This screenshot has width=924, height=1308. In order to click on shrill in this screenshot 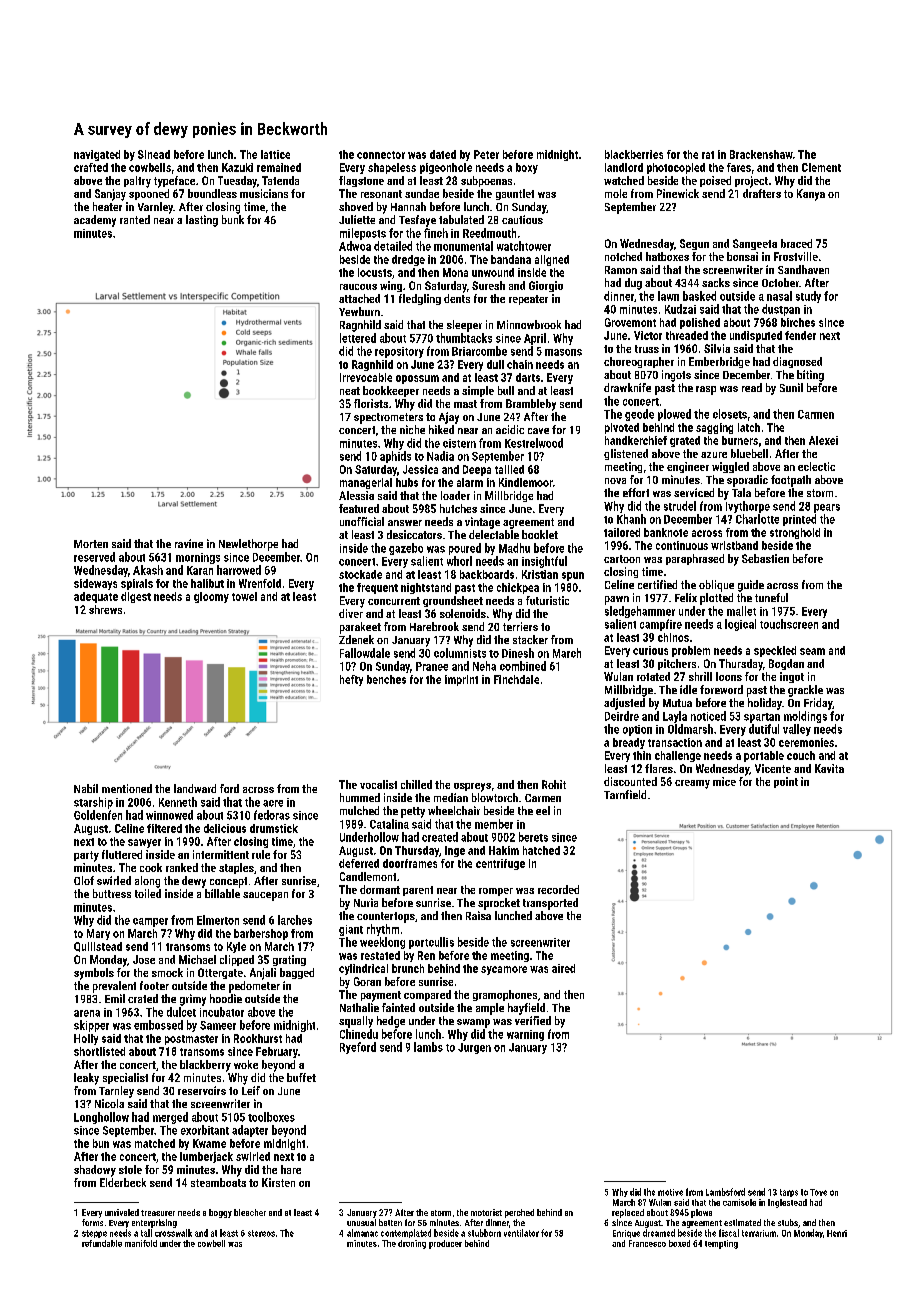, I will do `click(700, 676)`.
